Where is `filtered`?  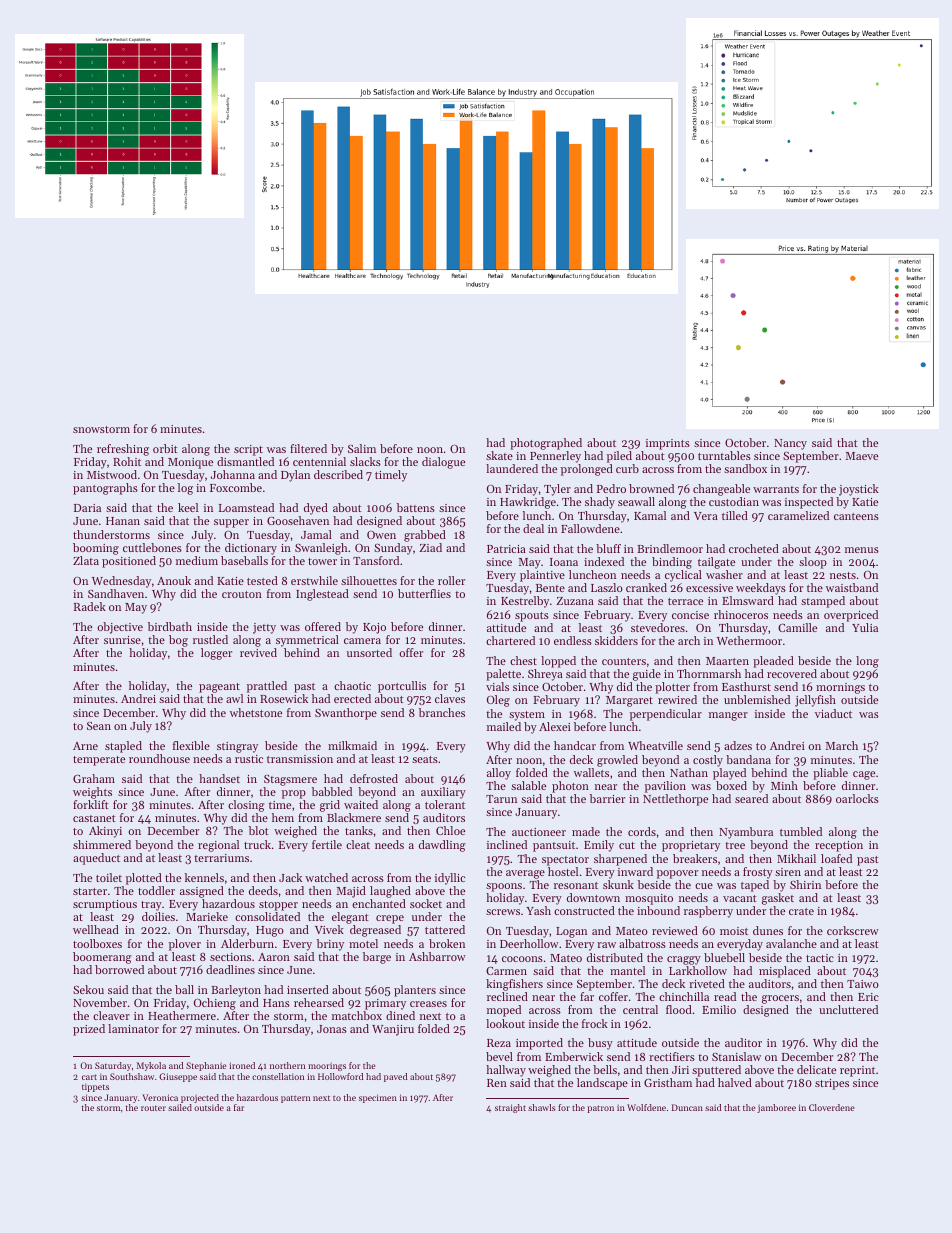 filtered is located at coordinates (308, 448).
